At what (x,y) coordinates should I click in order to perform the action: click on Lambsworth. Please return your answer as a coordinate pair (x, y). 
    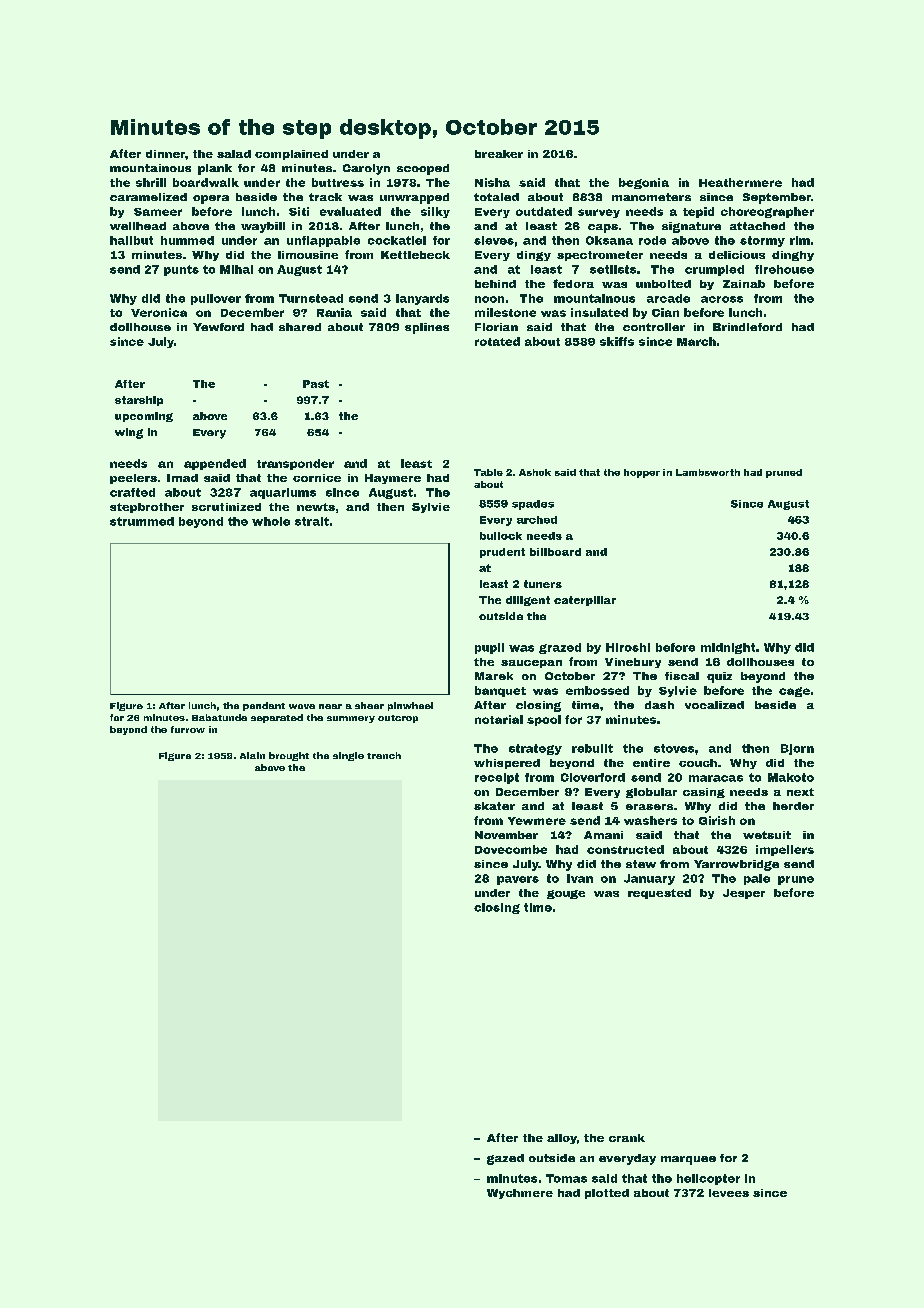
    Looking at the image, I should click on (708, 472).
